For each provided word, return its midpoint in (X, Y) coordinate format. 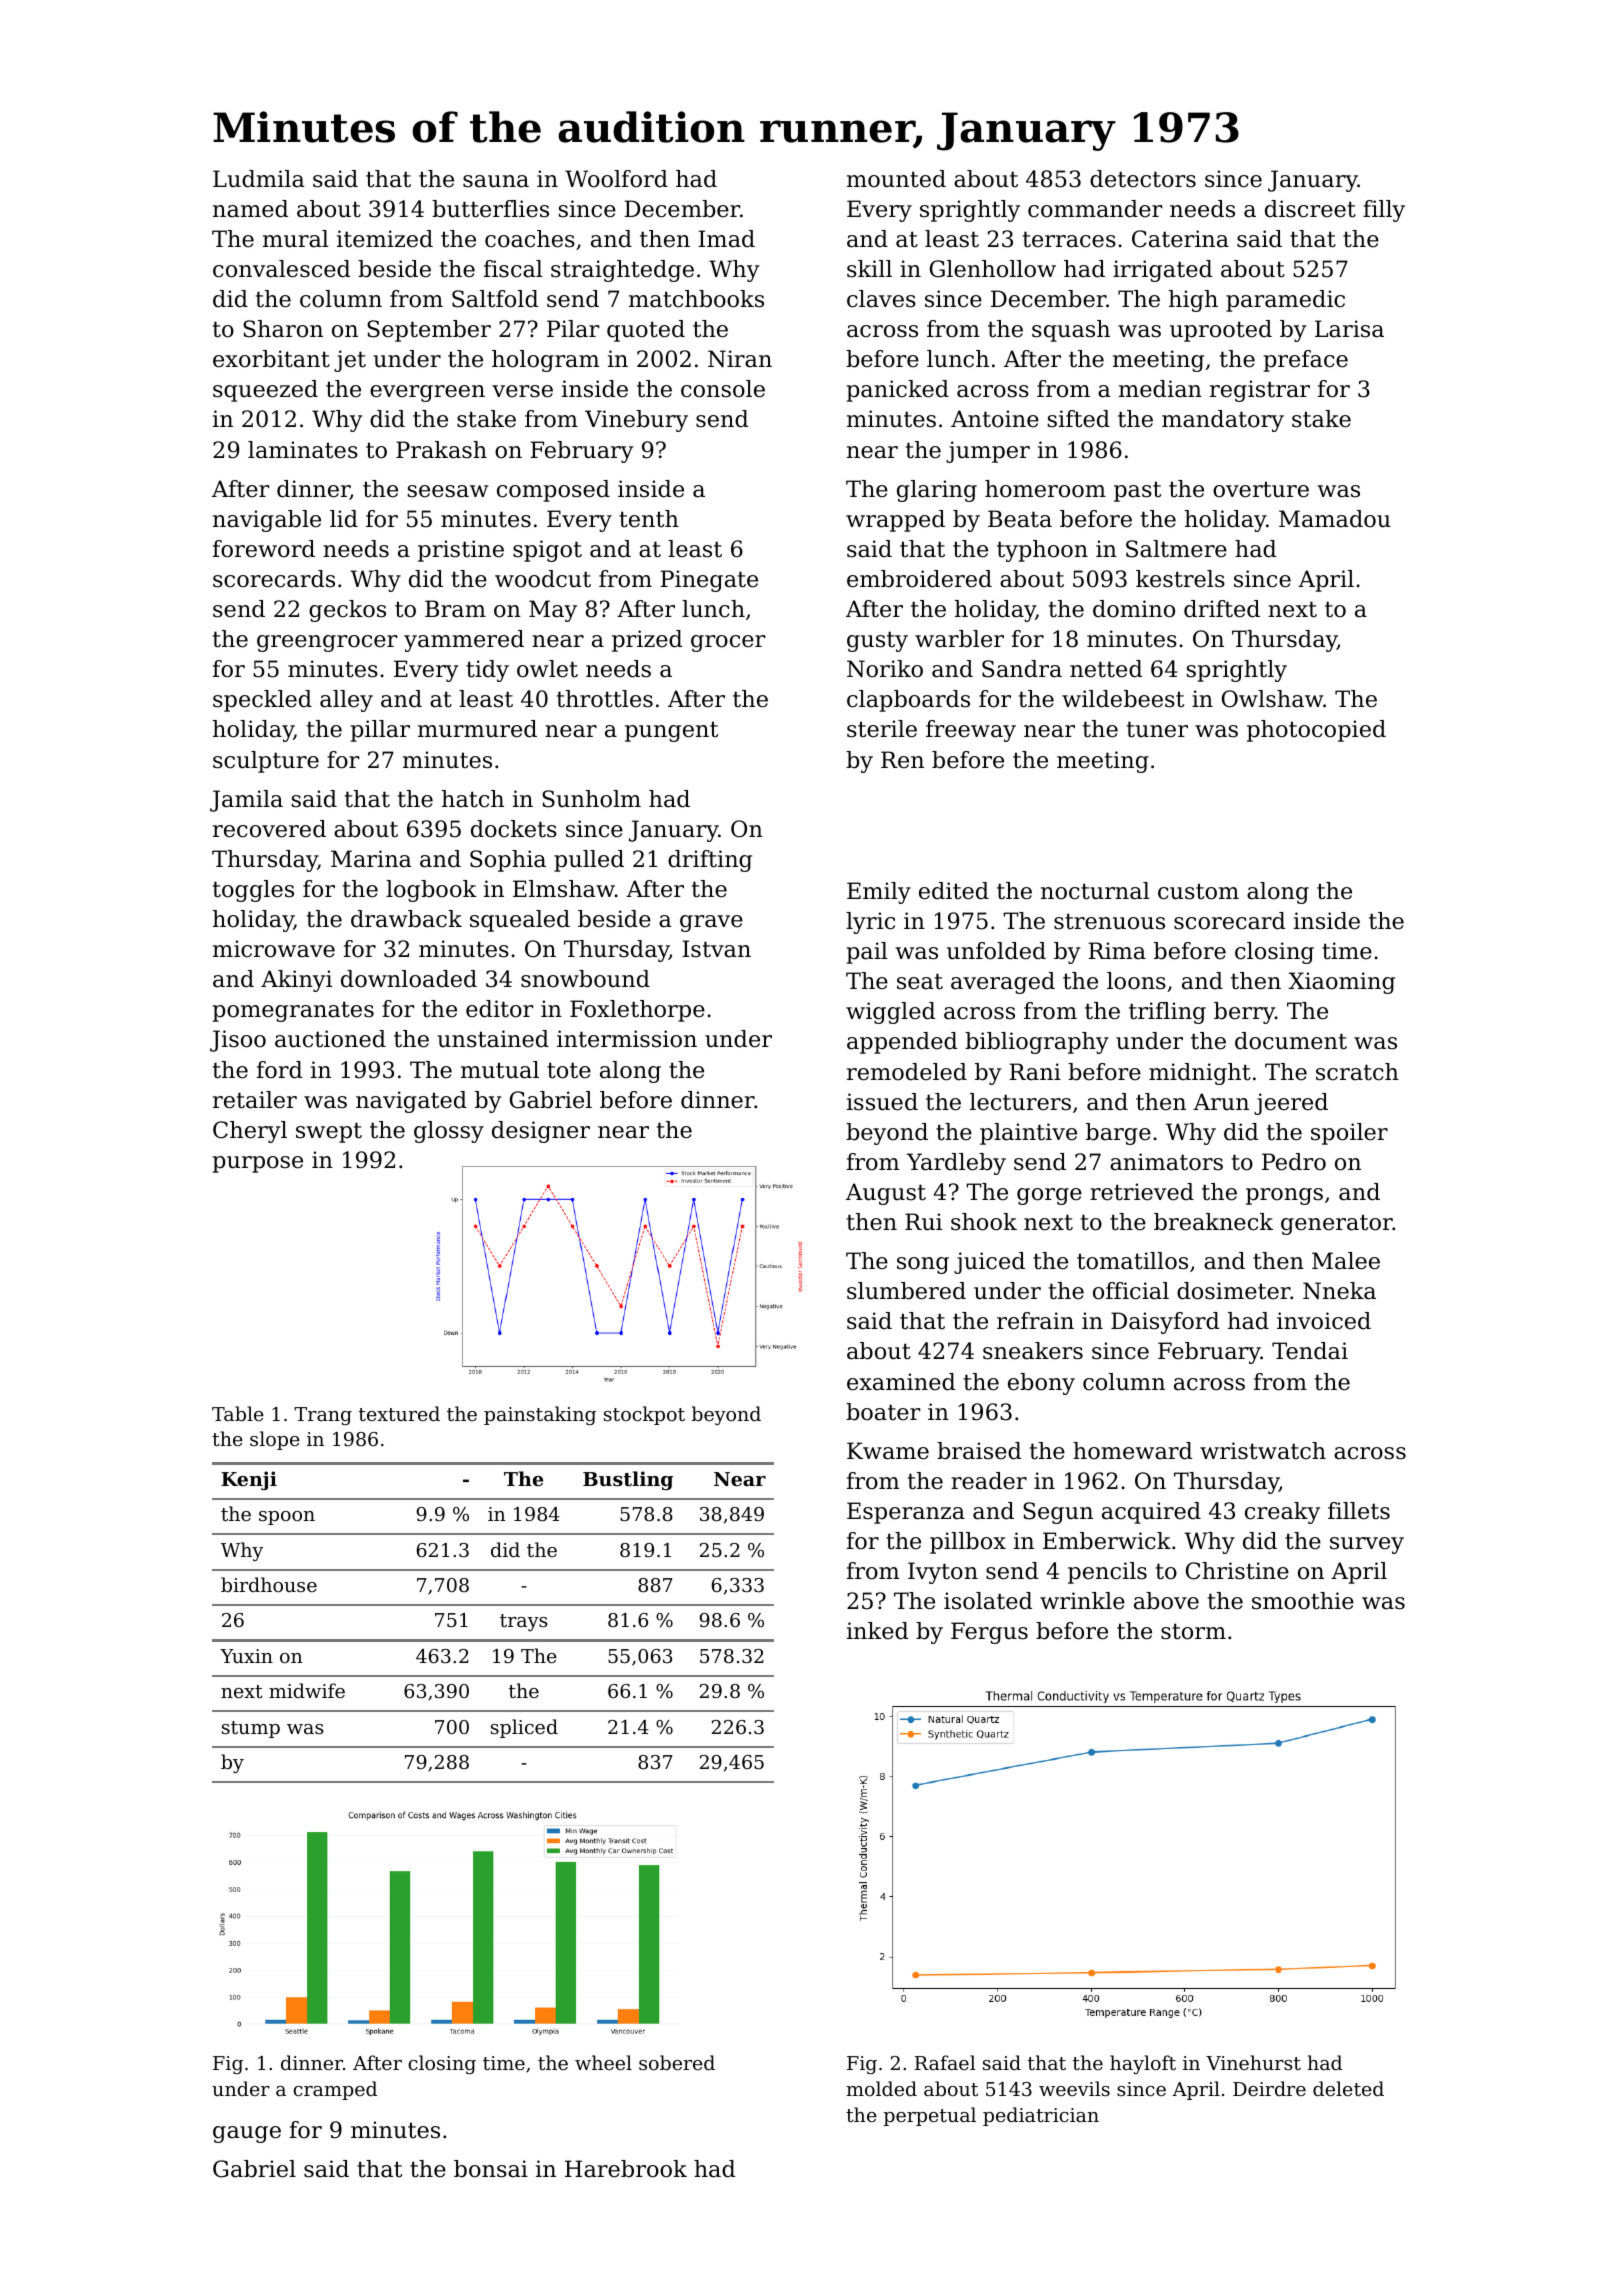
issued (882, 1102)
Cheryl (250, 1132)
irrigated (1162, 271)
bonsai (491, 2169)
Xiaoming (1341, 983)
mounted (896, 179)
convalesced (281, 269)
